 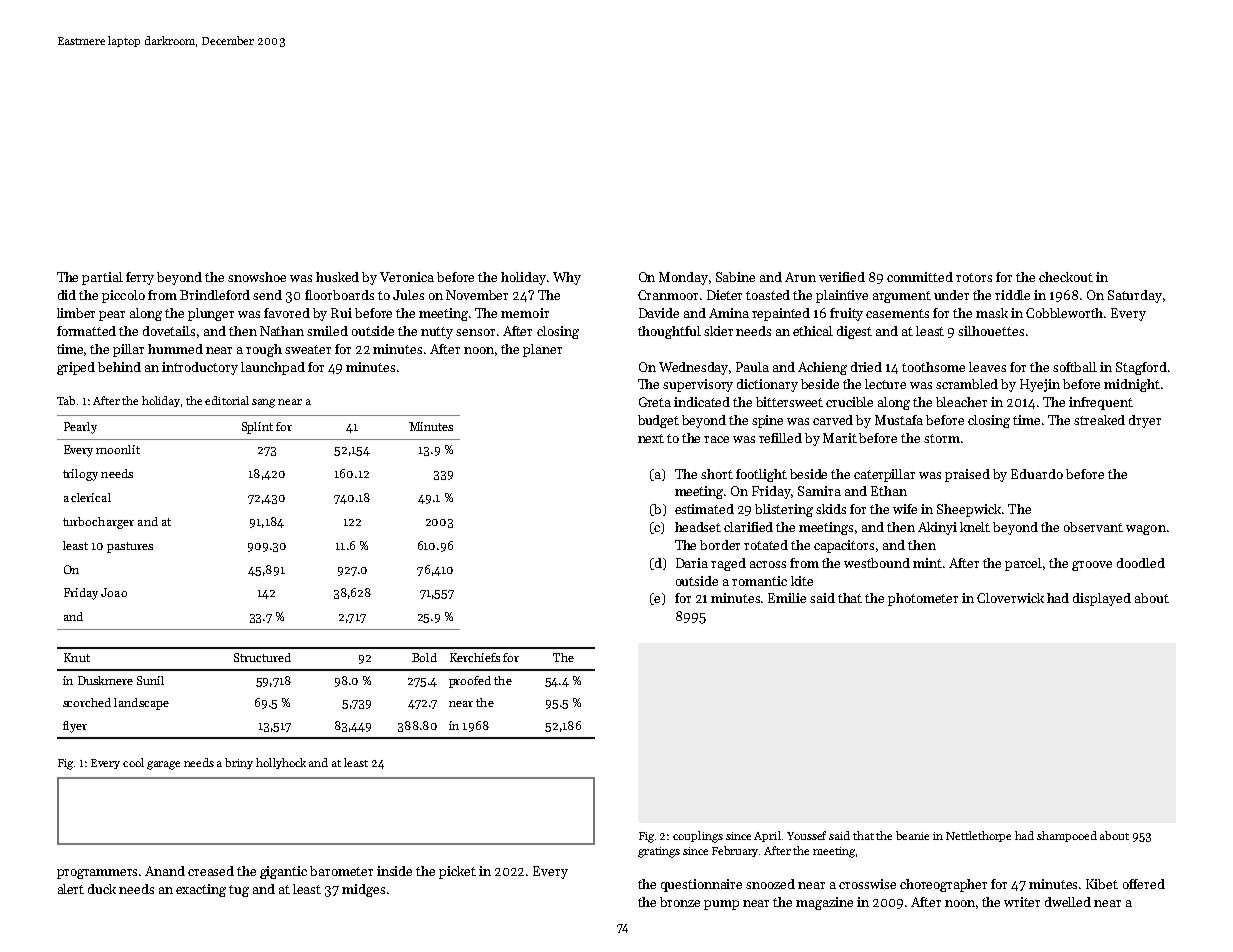 What do you see at coordinates (912, 835) in the screenshot?
I see `beanie` at bounding box center [912, 835].
